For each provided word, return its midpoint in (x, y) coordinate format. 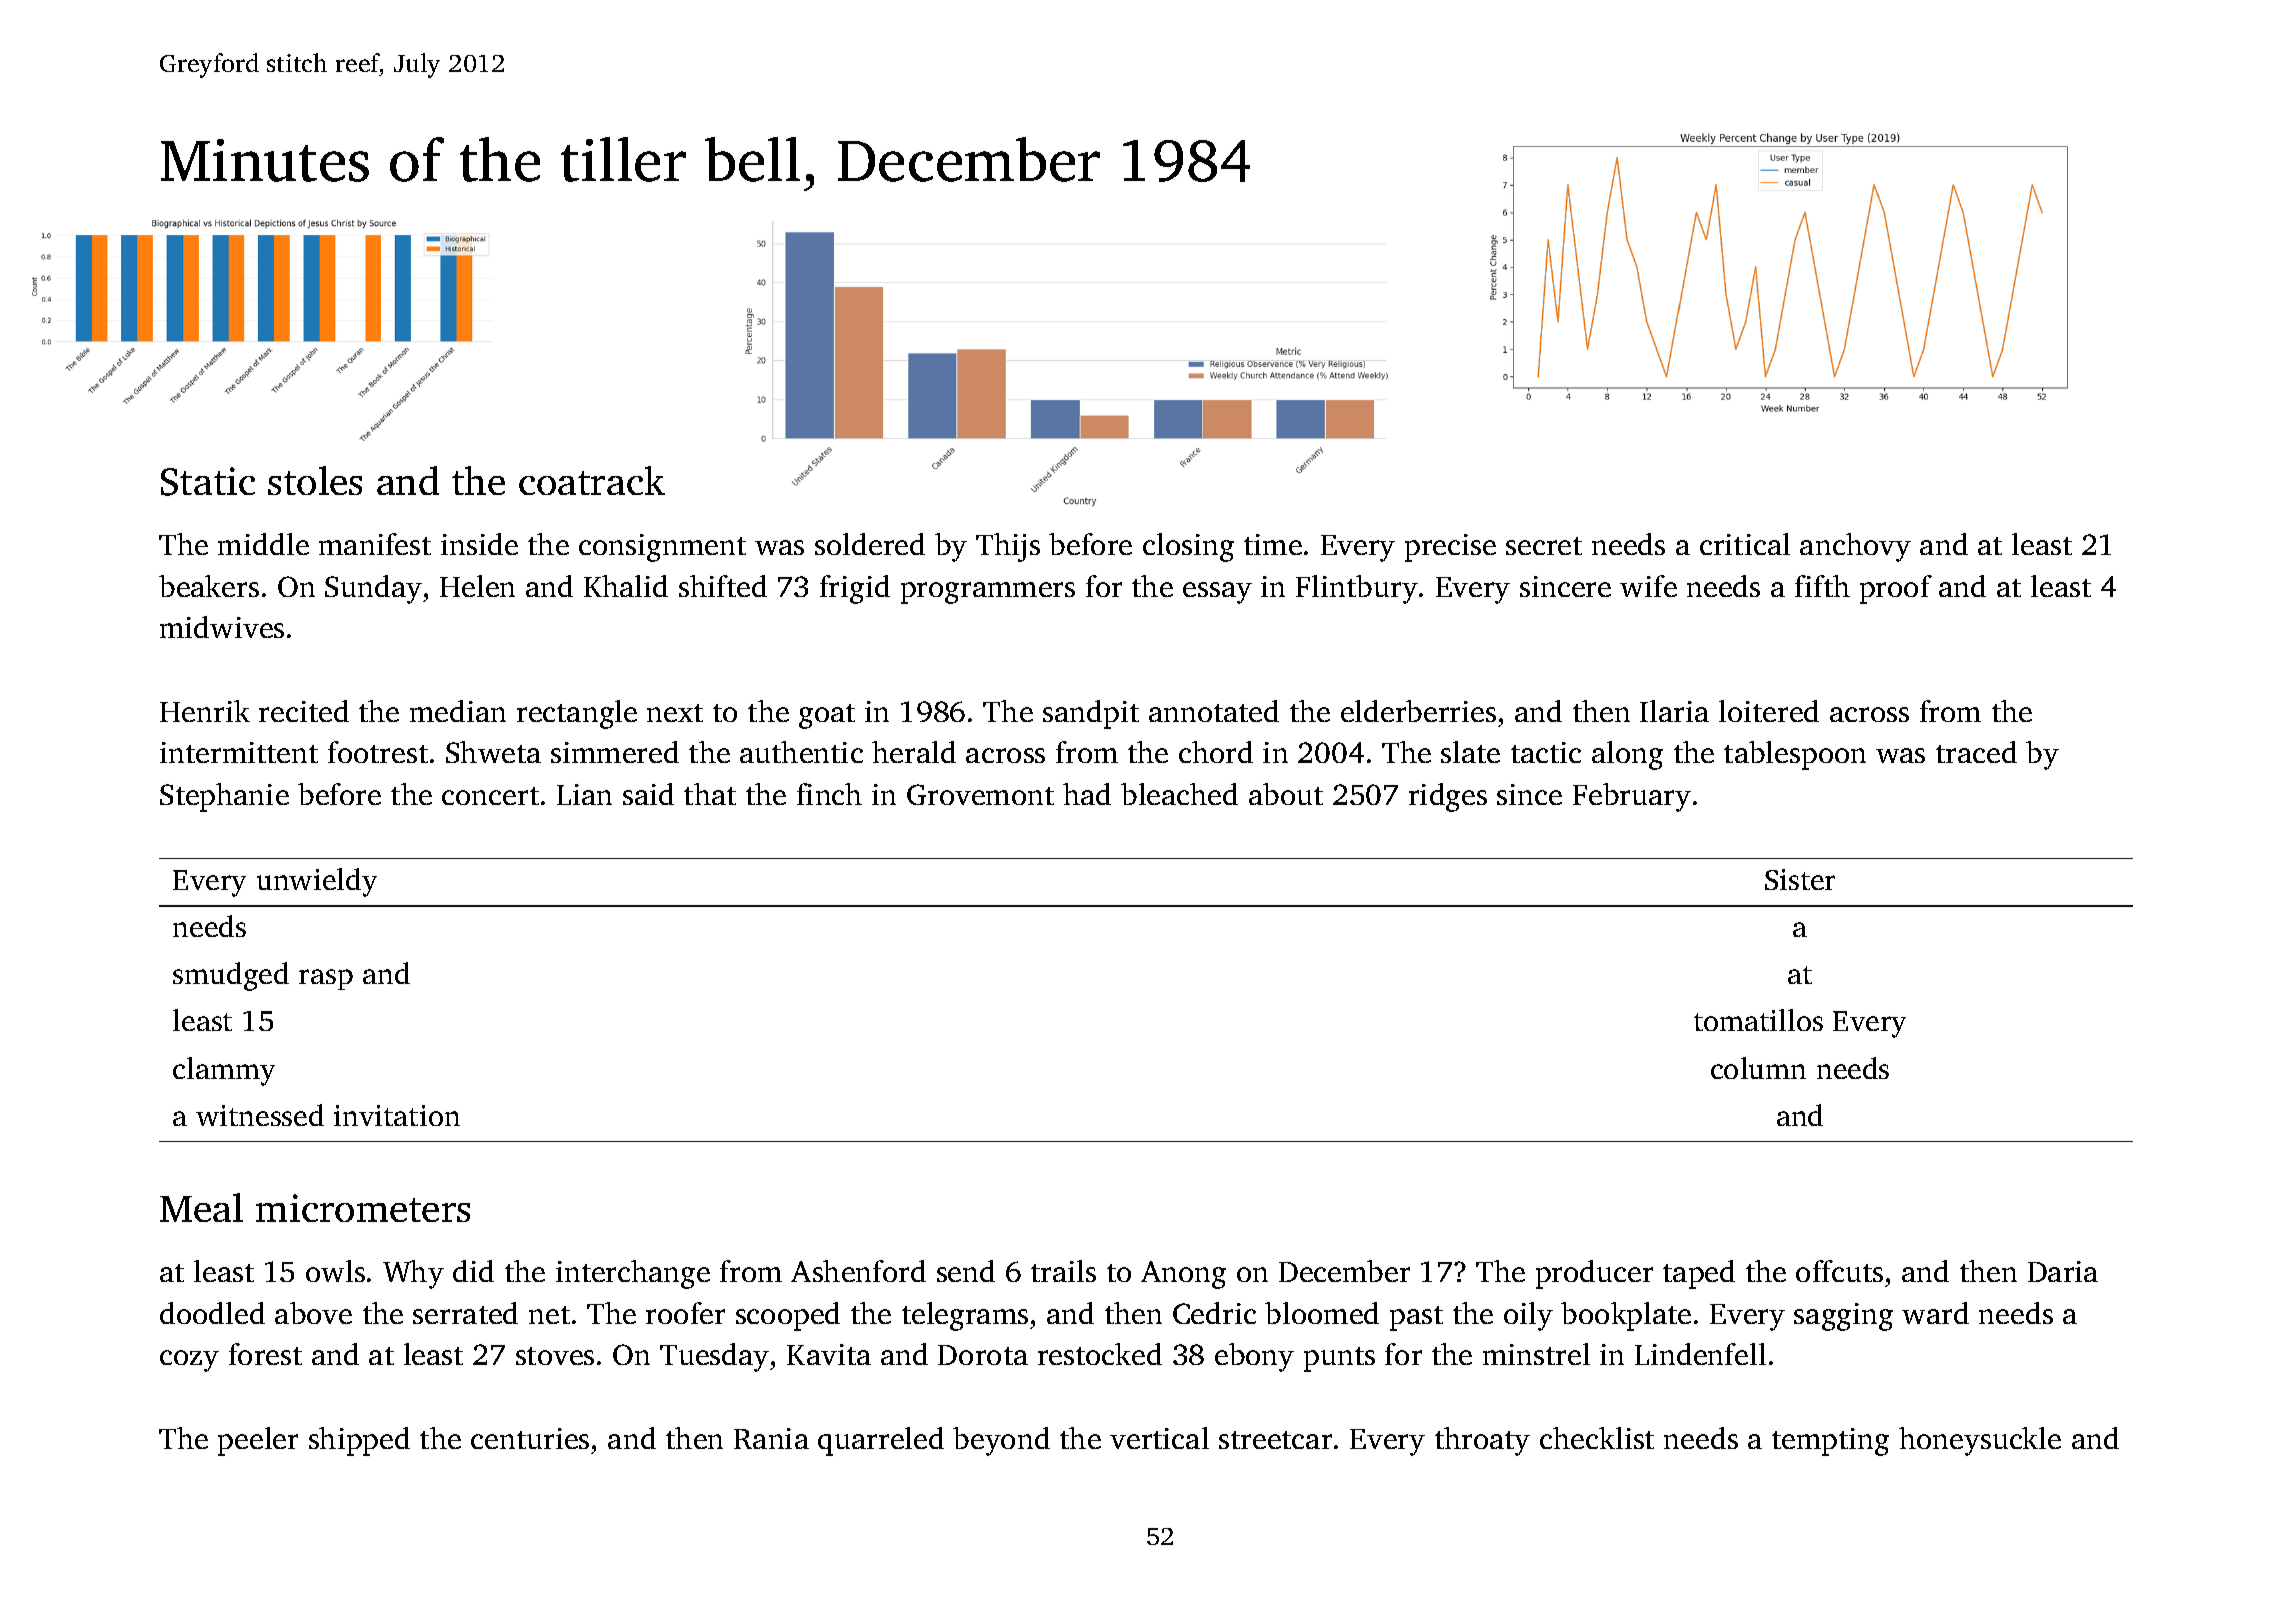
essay (1217, 593)
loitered (1769, 711)
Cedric (1214, 1313)
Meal (201, 1207)
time (1273, 544)
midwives (222, 627)
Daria (2063, 1271)
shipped (359, 1441)
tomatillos (1758, 1020)
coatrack (592, 480)
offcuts (1839, 1271)
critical (1745, 544)
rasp (326, 979)
